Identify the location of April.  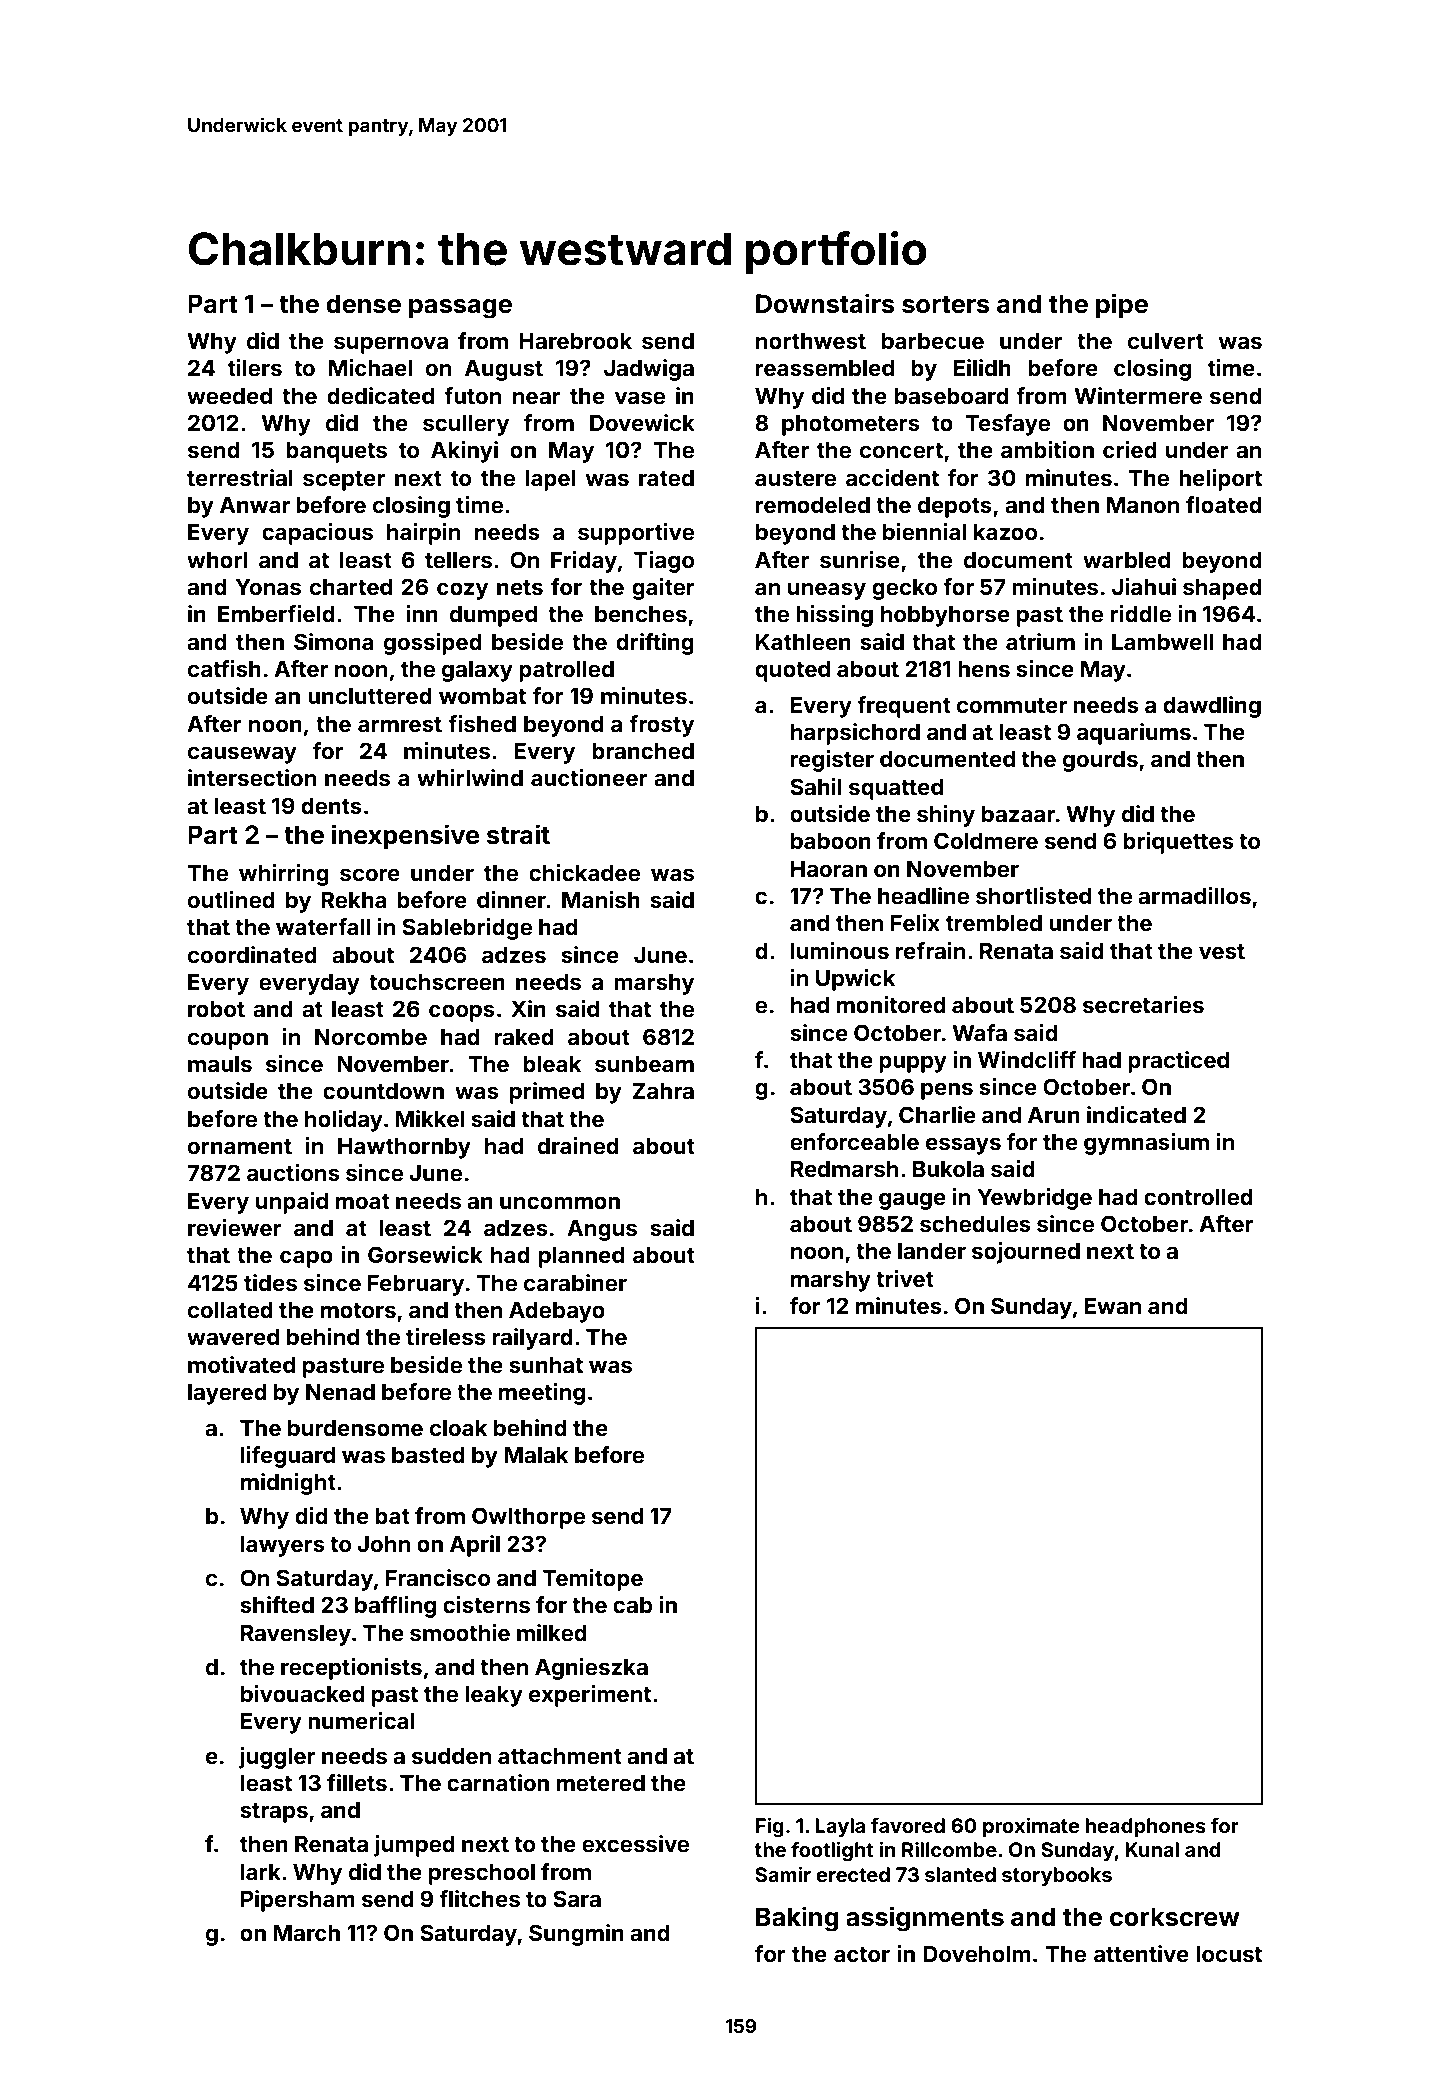
(475, 1546).
